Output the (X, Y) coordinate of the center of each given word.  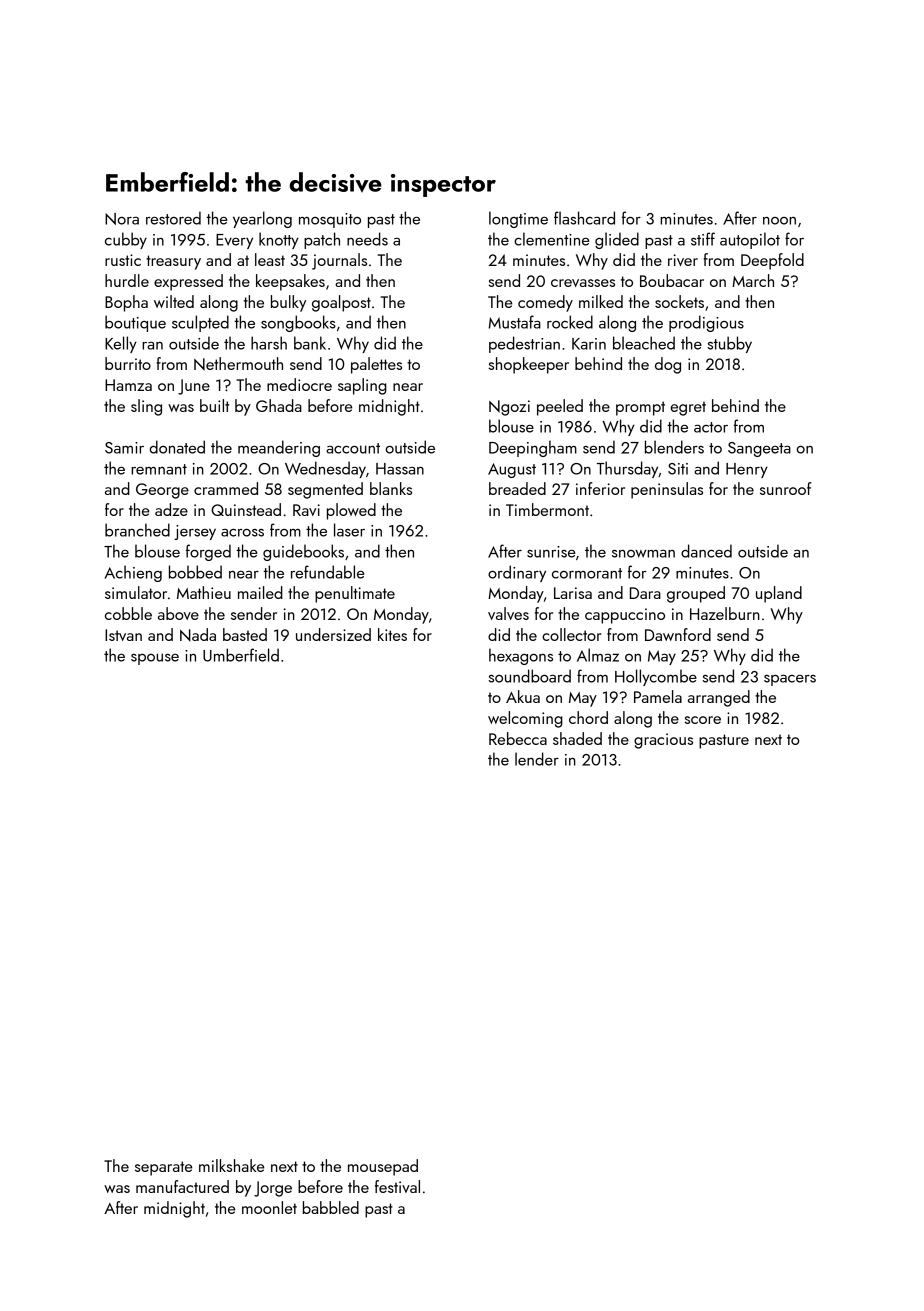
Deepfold (772, 261)
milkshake (231, 1165)
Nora (122, 219)
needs (367, 239)
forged (208, 552)
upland (779, 594)
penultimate (355, 594)
